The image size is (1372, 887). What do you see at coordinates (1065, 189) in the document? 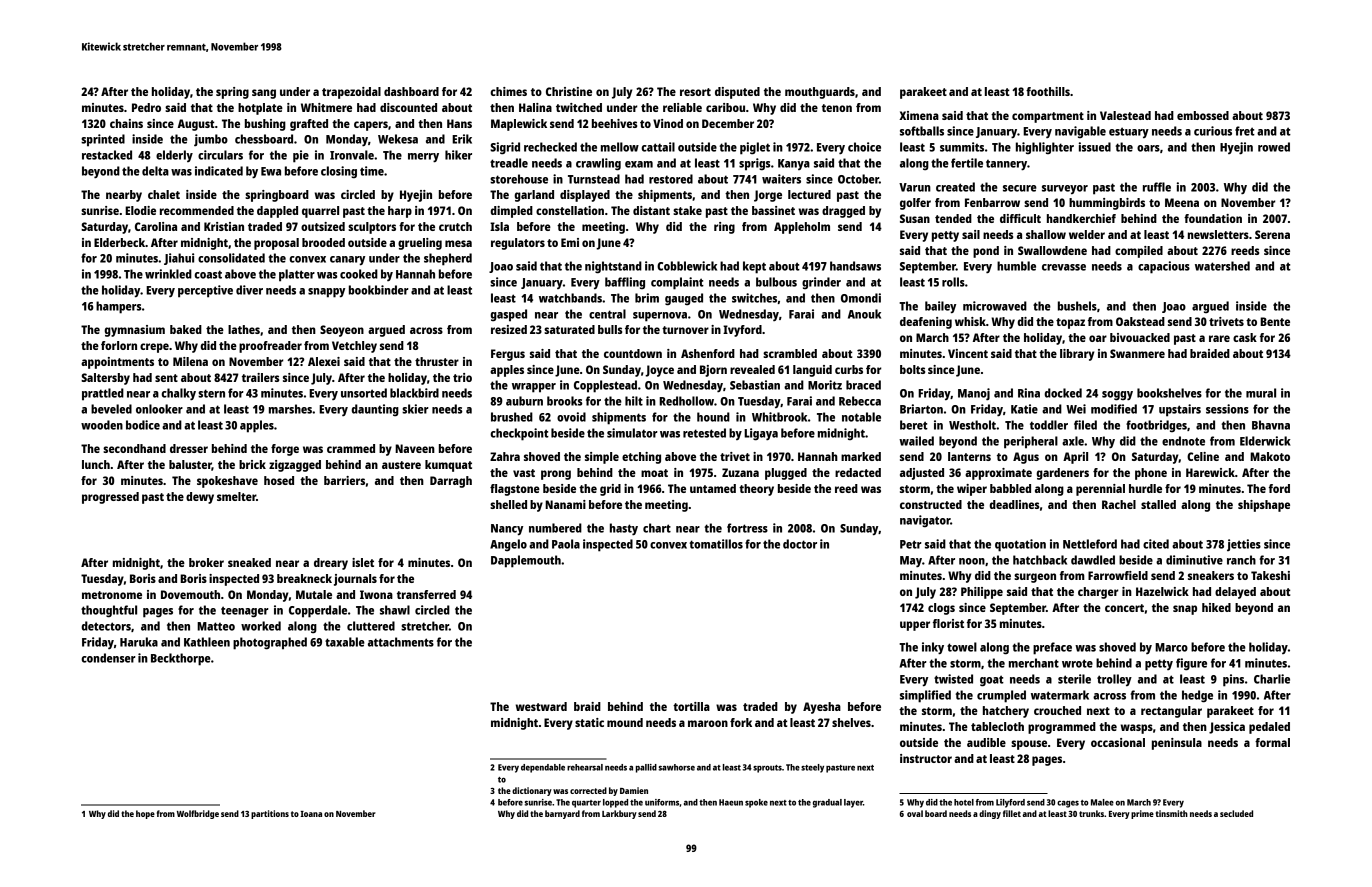
I see `surveyor` at bounding box center [1065, 189].
